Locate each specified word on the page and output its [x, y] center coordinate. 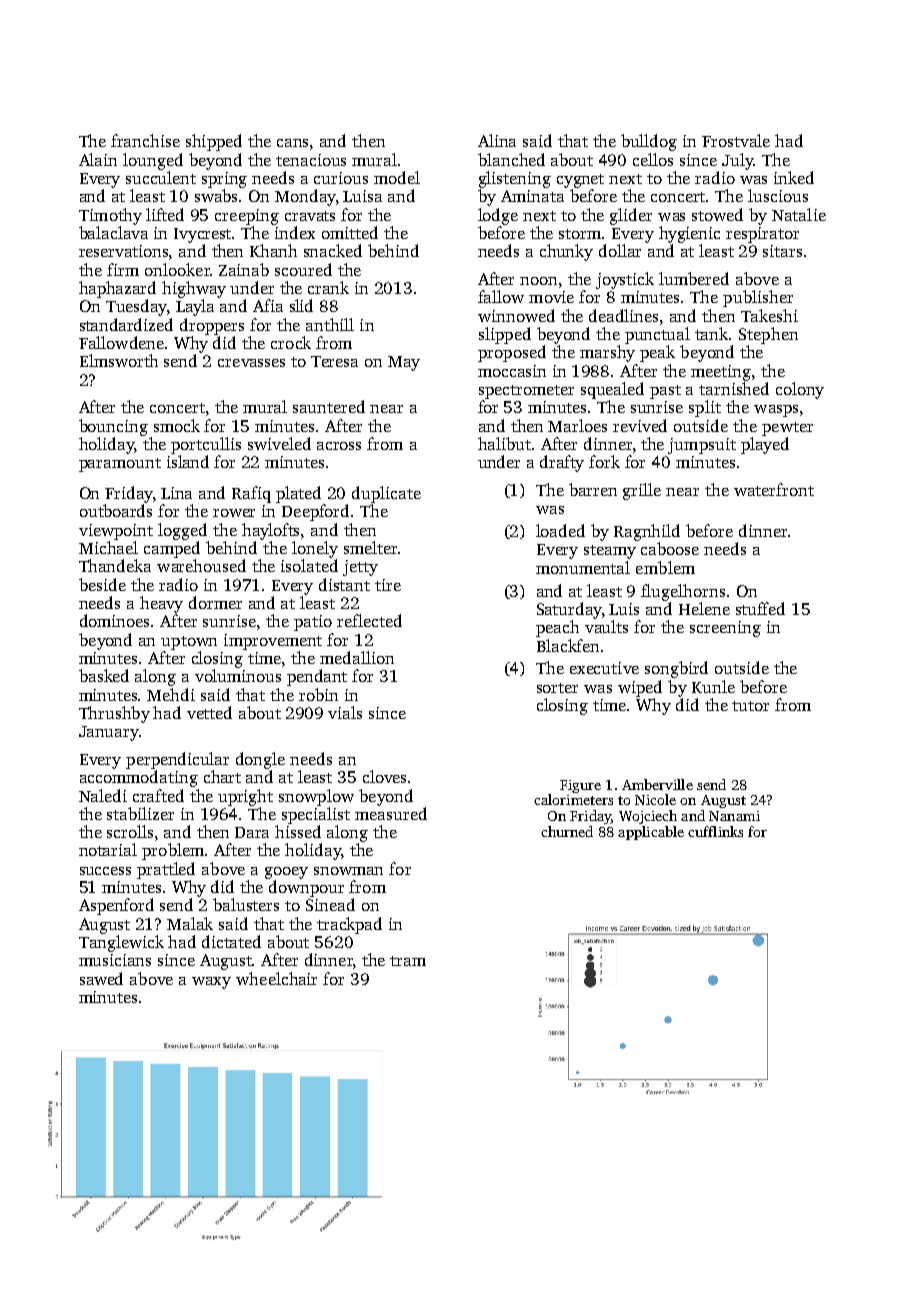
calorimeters [573, 799]
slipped [505, 335]
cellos [653, 159]
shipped [214, 142]
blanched [511, 159]
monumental [583, 567]
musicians [115, 960]
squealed [612, 390]
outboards [116, 510]
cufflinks [715, 831]
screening [725, 629]
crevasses [251, 363]
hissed [298, 831]
